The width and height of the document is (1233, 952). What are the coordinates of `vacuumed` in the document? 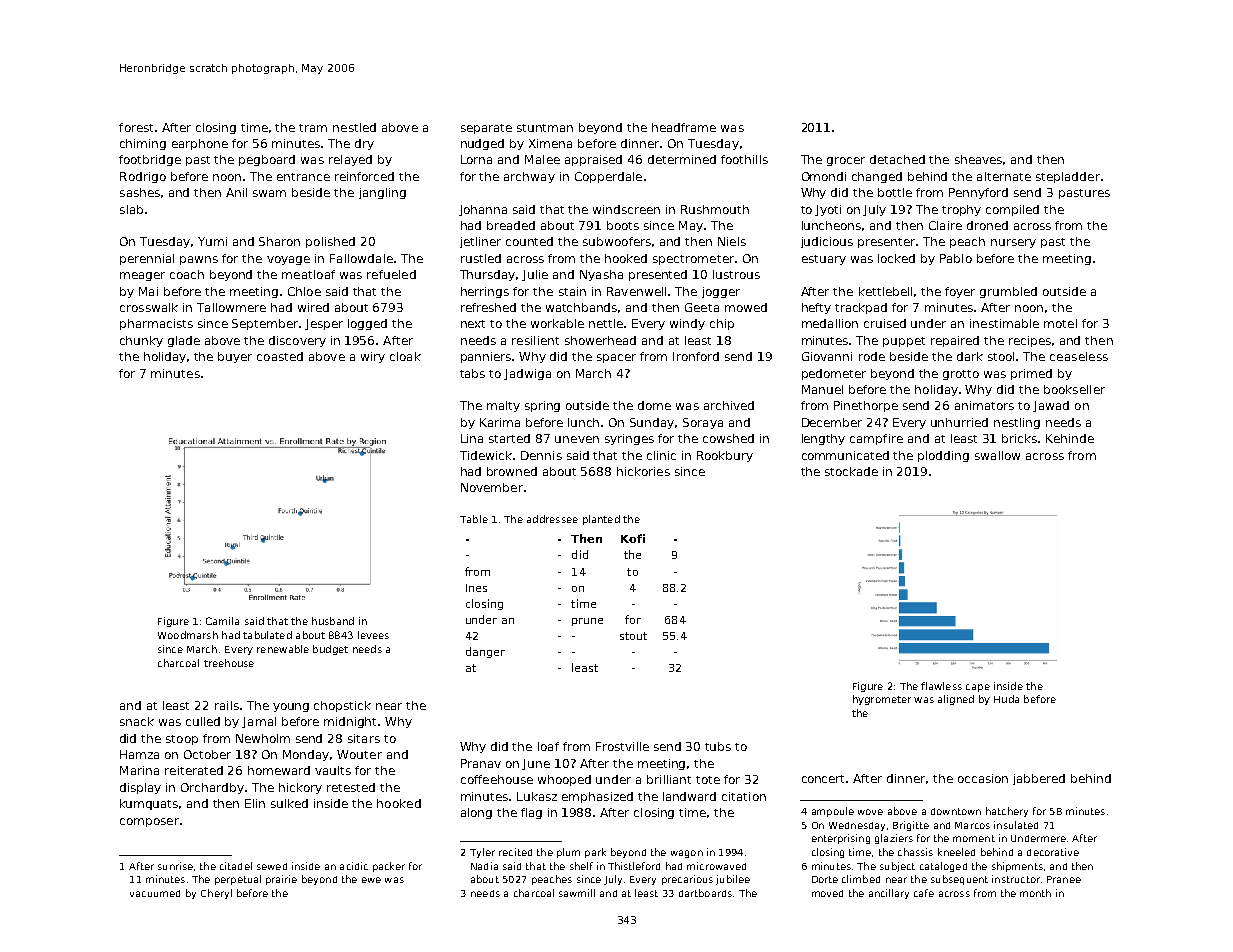 It's located at (155, 893).
